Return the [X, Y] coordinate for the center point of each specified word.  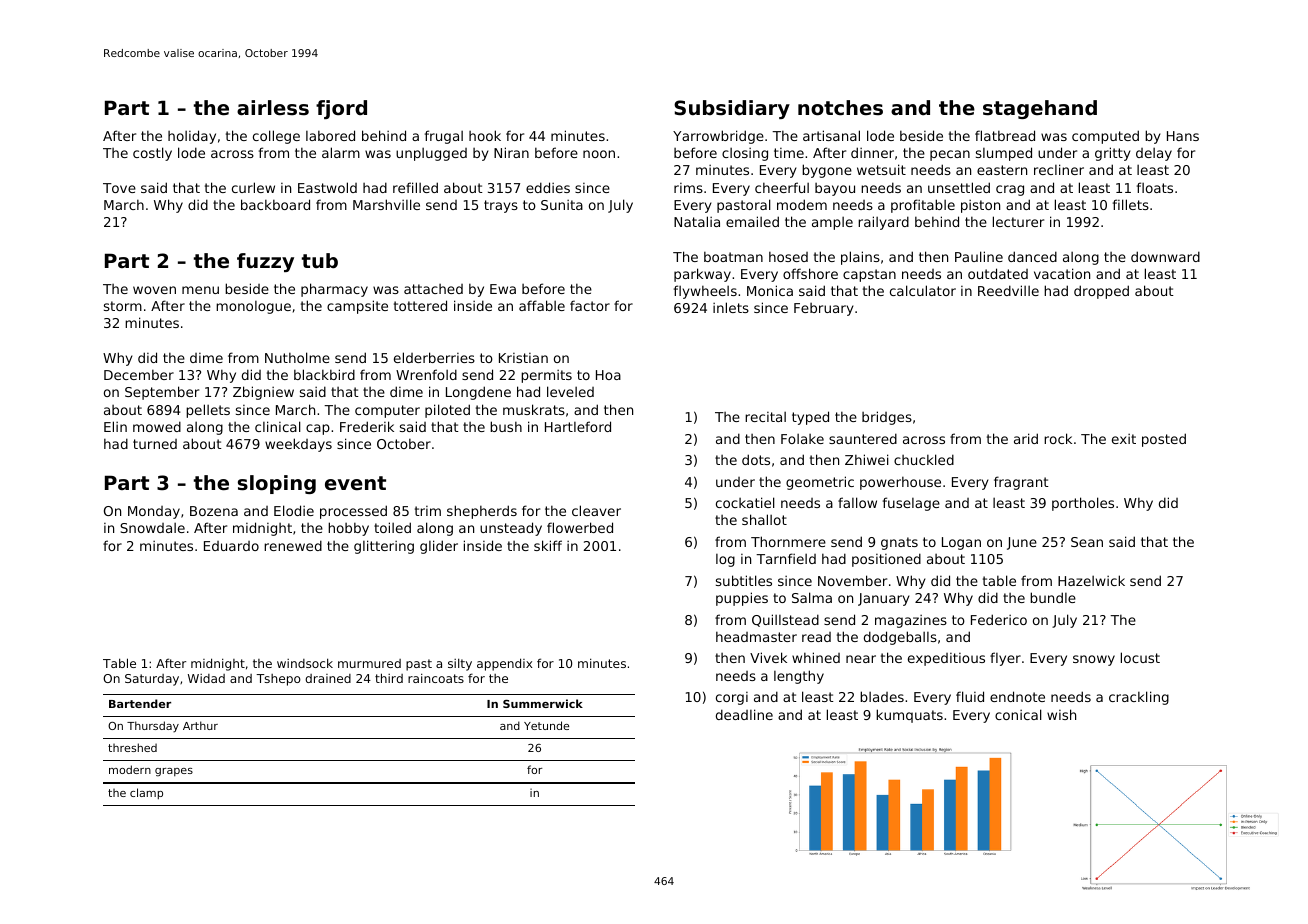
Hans [1183, 136]
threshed [132, 747]
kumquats [909, 716]
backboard [275, 204]
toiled [392, 527]
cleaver [596, 510]
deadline [744, 714]
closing [745, 154]
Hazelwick [1091, 580]
